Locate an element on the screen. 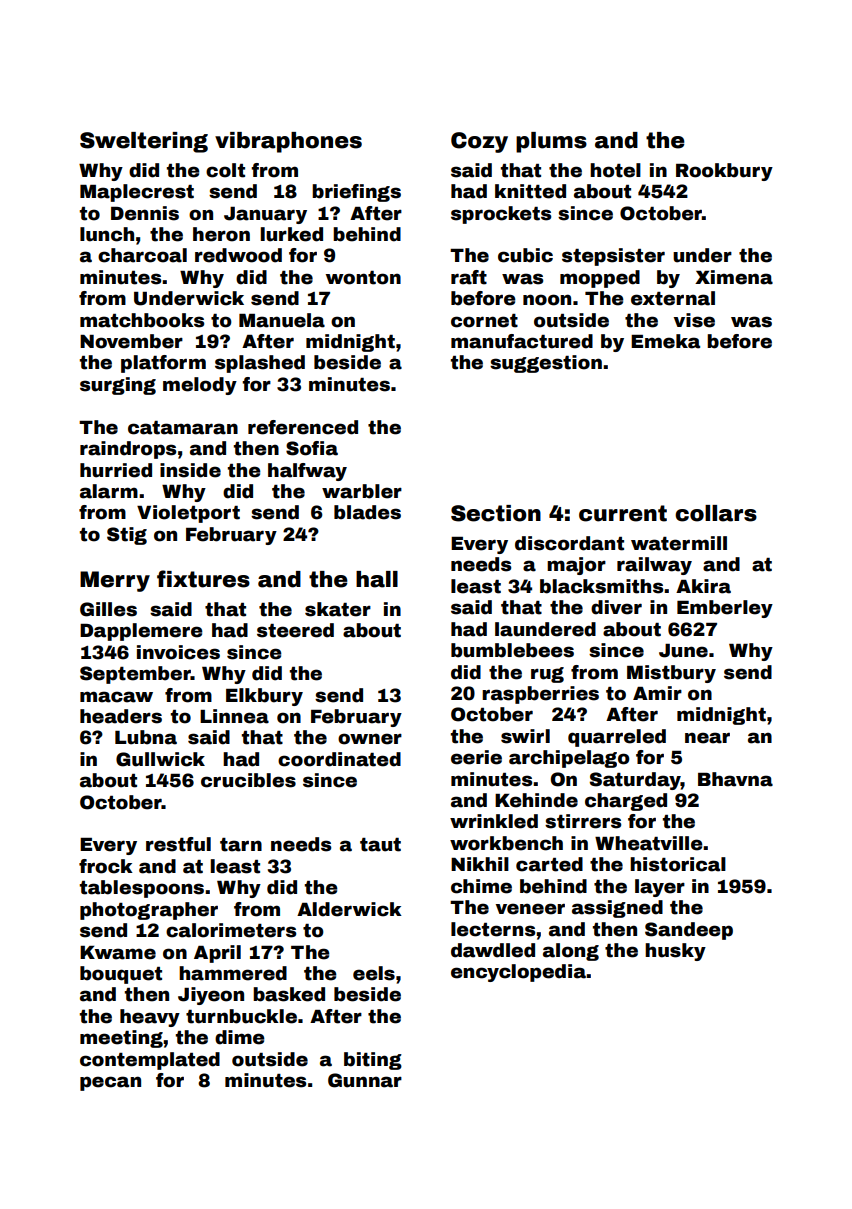 This screenshot has height=1209, width=852. Cozy is located at coordinates (479, 142).
